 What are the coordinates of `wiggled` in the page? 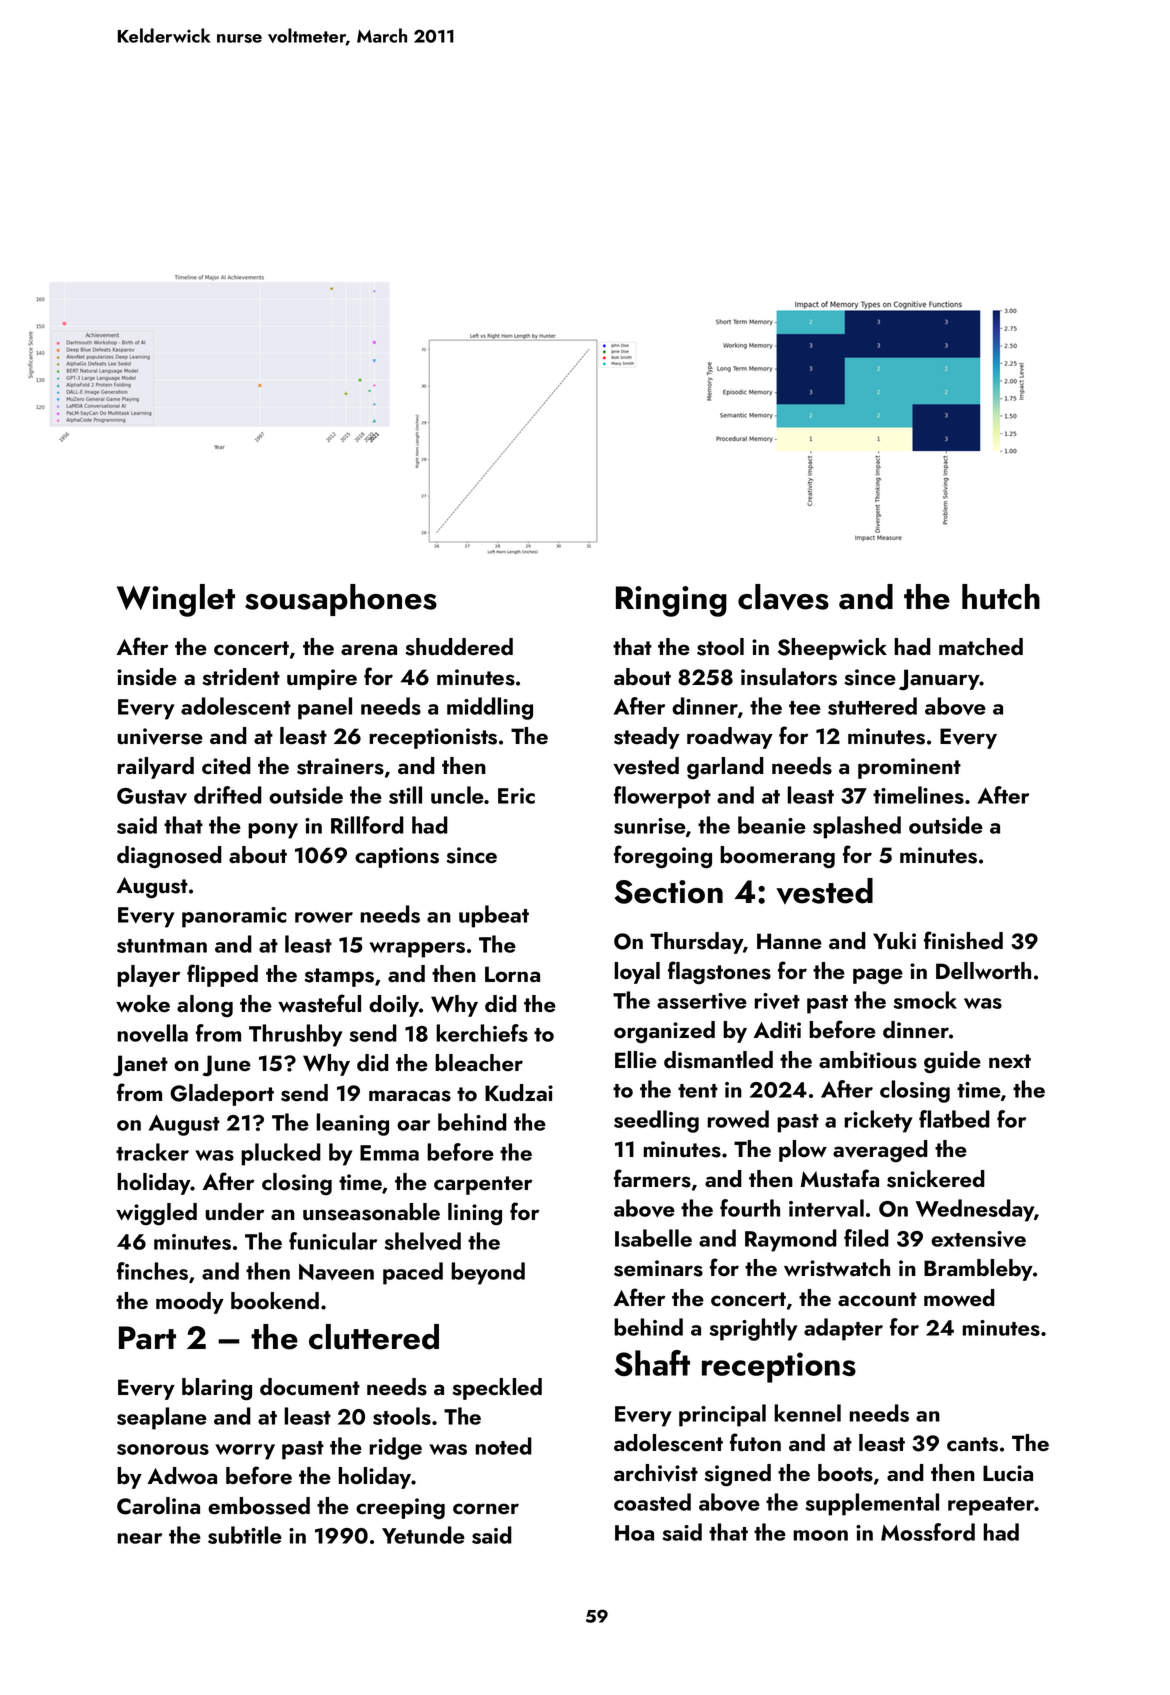 It's located at (156, 1214).
